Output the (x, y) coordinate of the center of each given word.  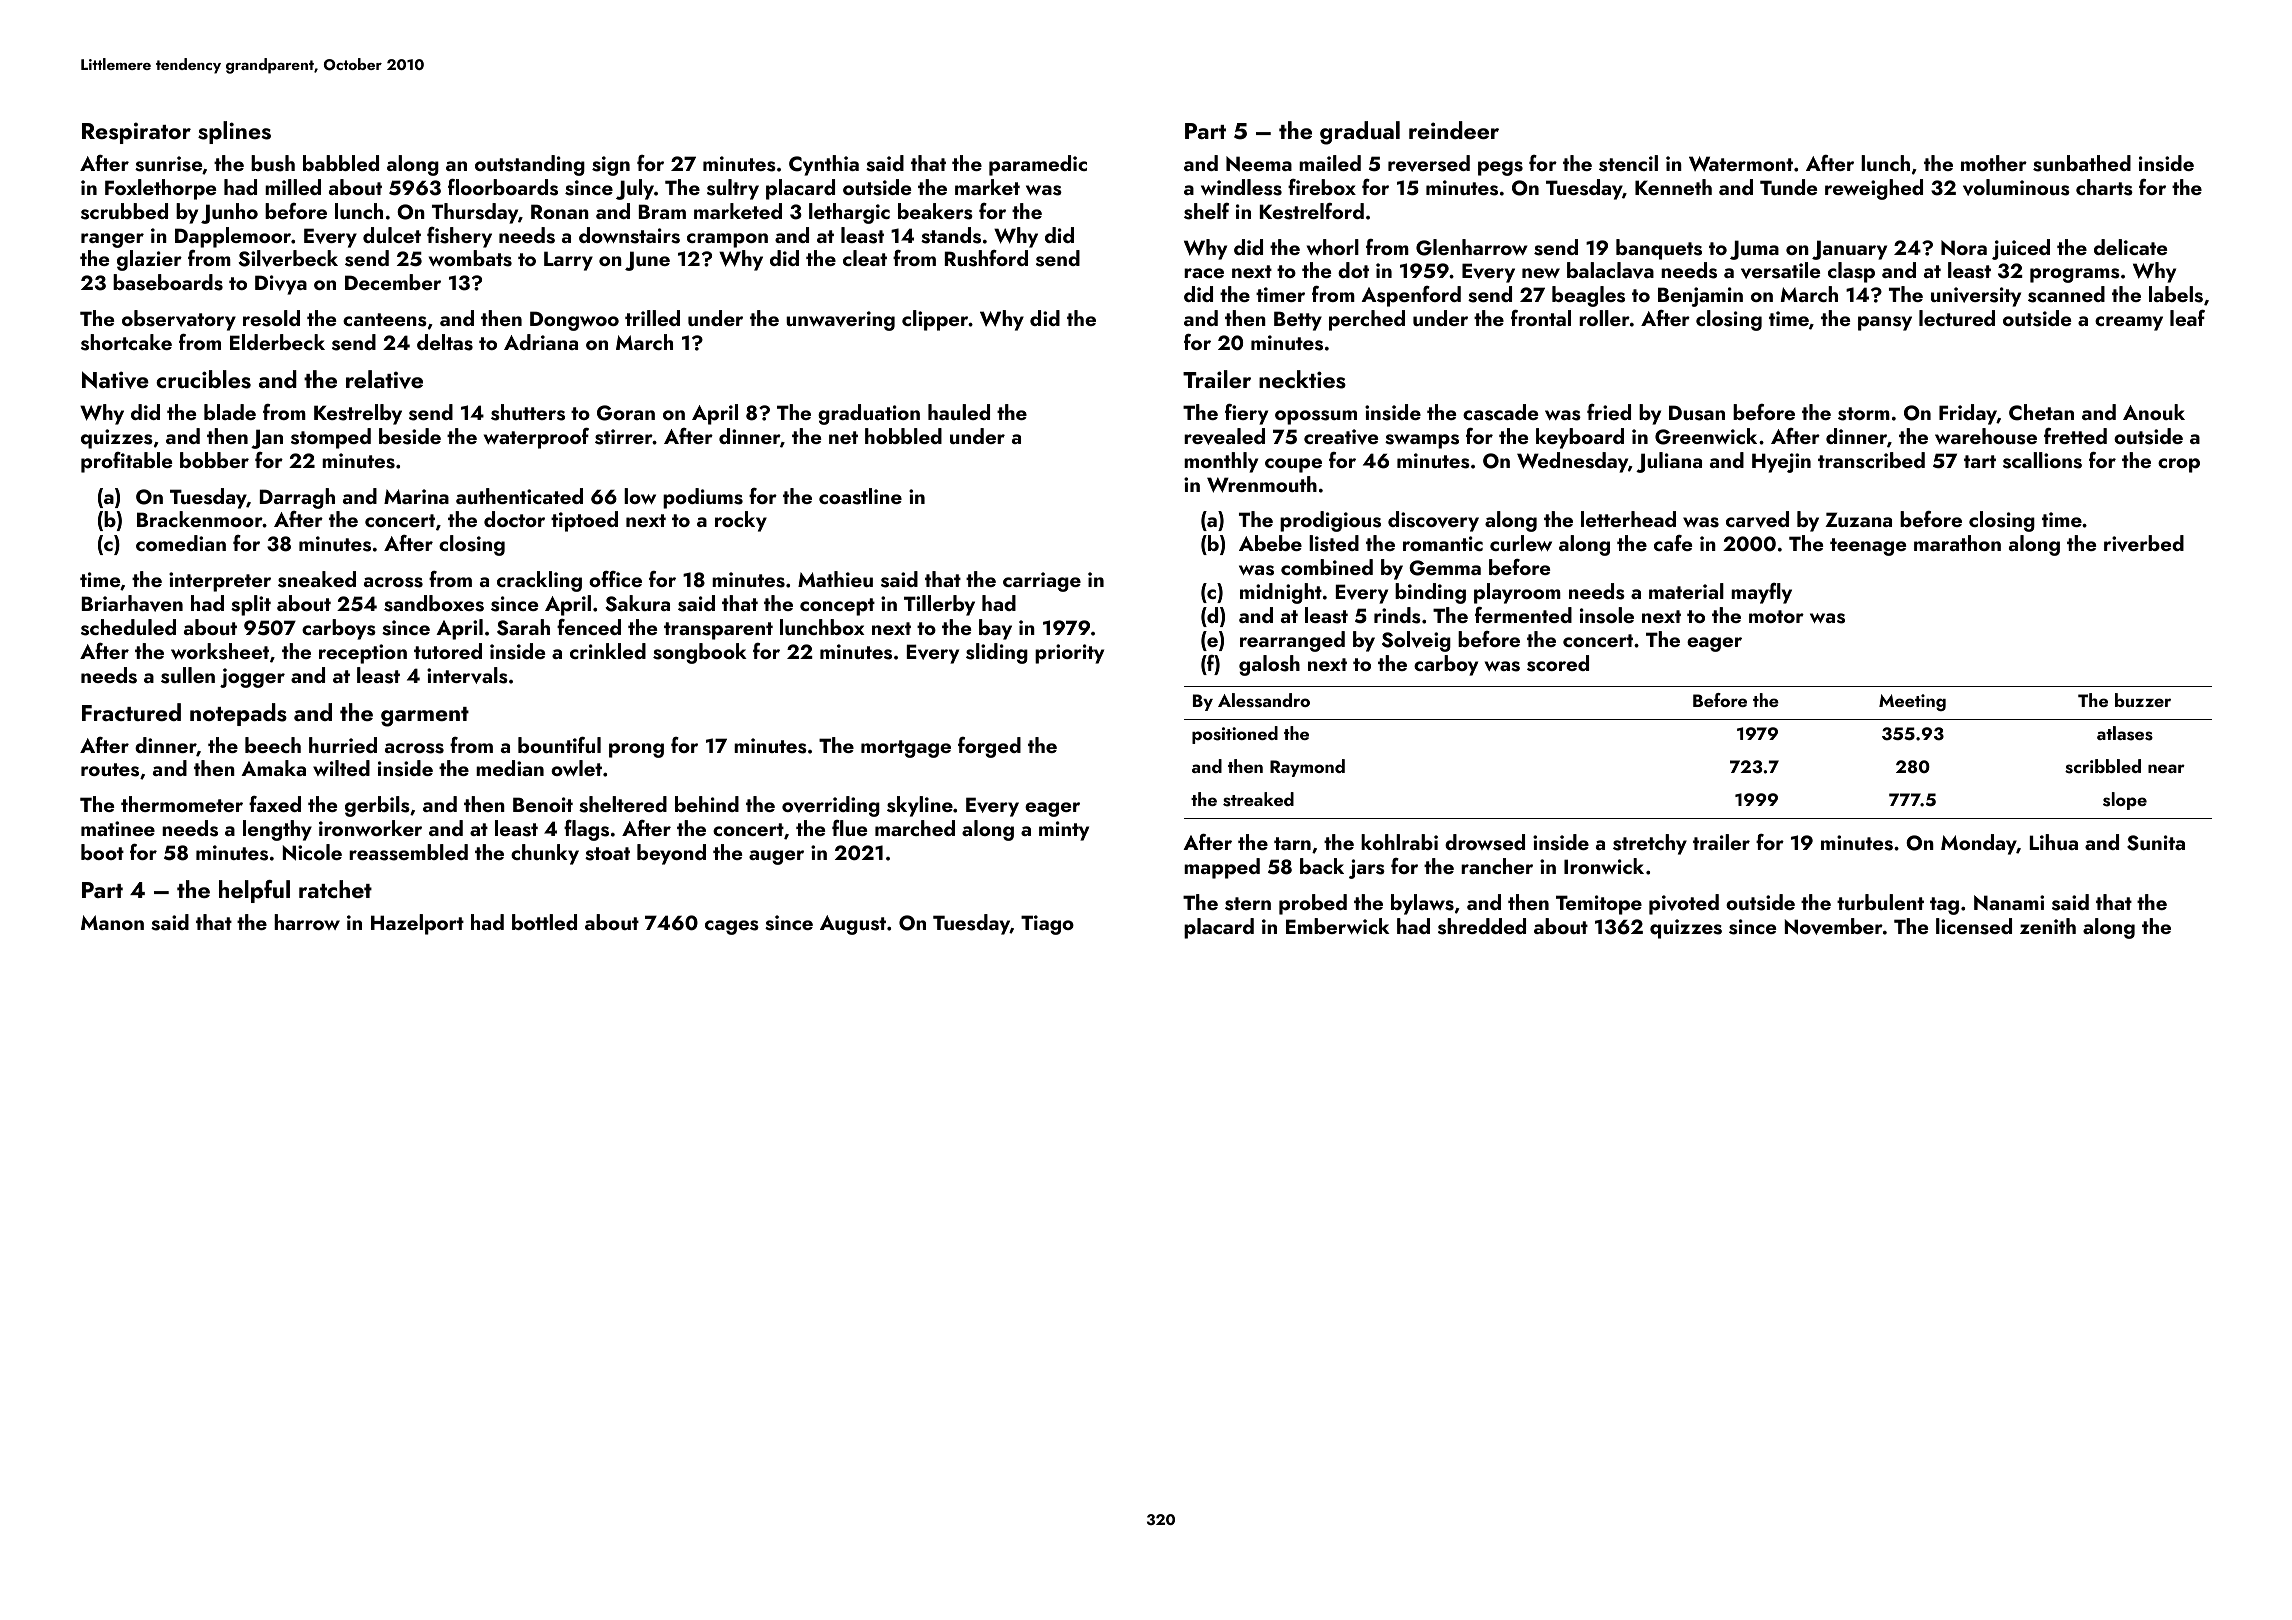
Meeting (1912, 702)
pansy (1885, 323)
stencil (1628, 163)
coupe (1293, 465)
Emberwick (1338, 926)
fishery (459, 237)
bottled (544, 922)
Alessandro (1264, 700)
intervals (467, 675)
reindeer (1454, 130)
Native (115, 380)
